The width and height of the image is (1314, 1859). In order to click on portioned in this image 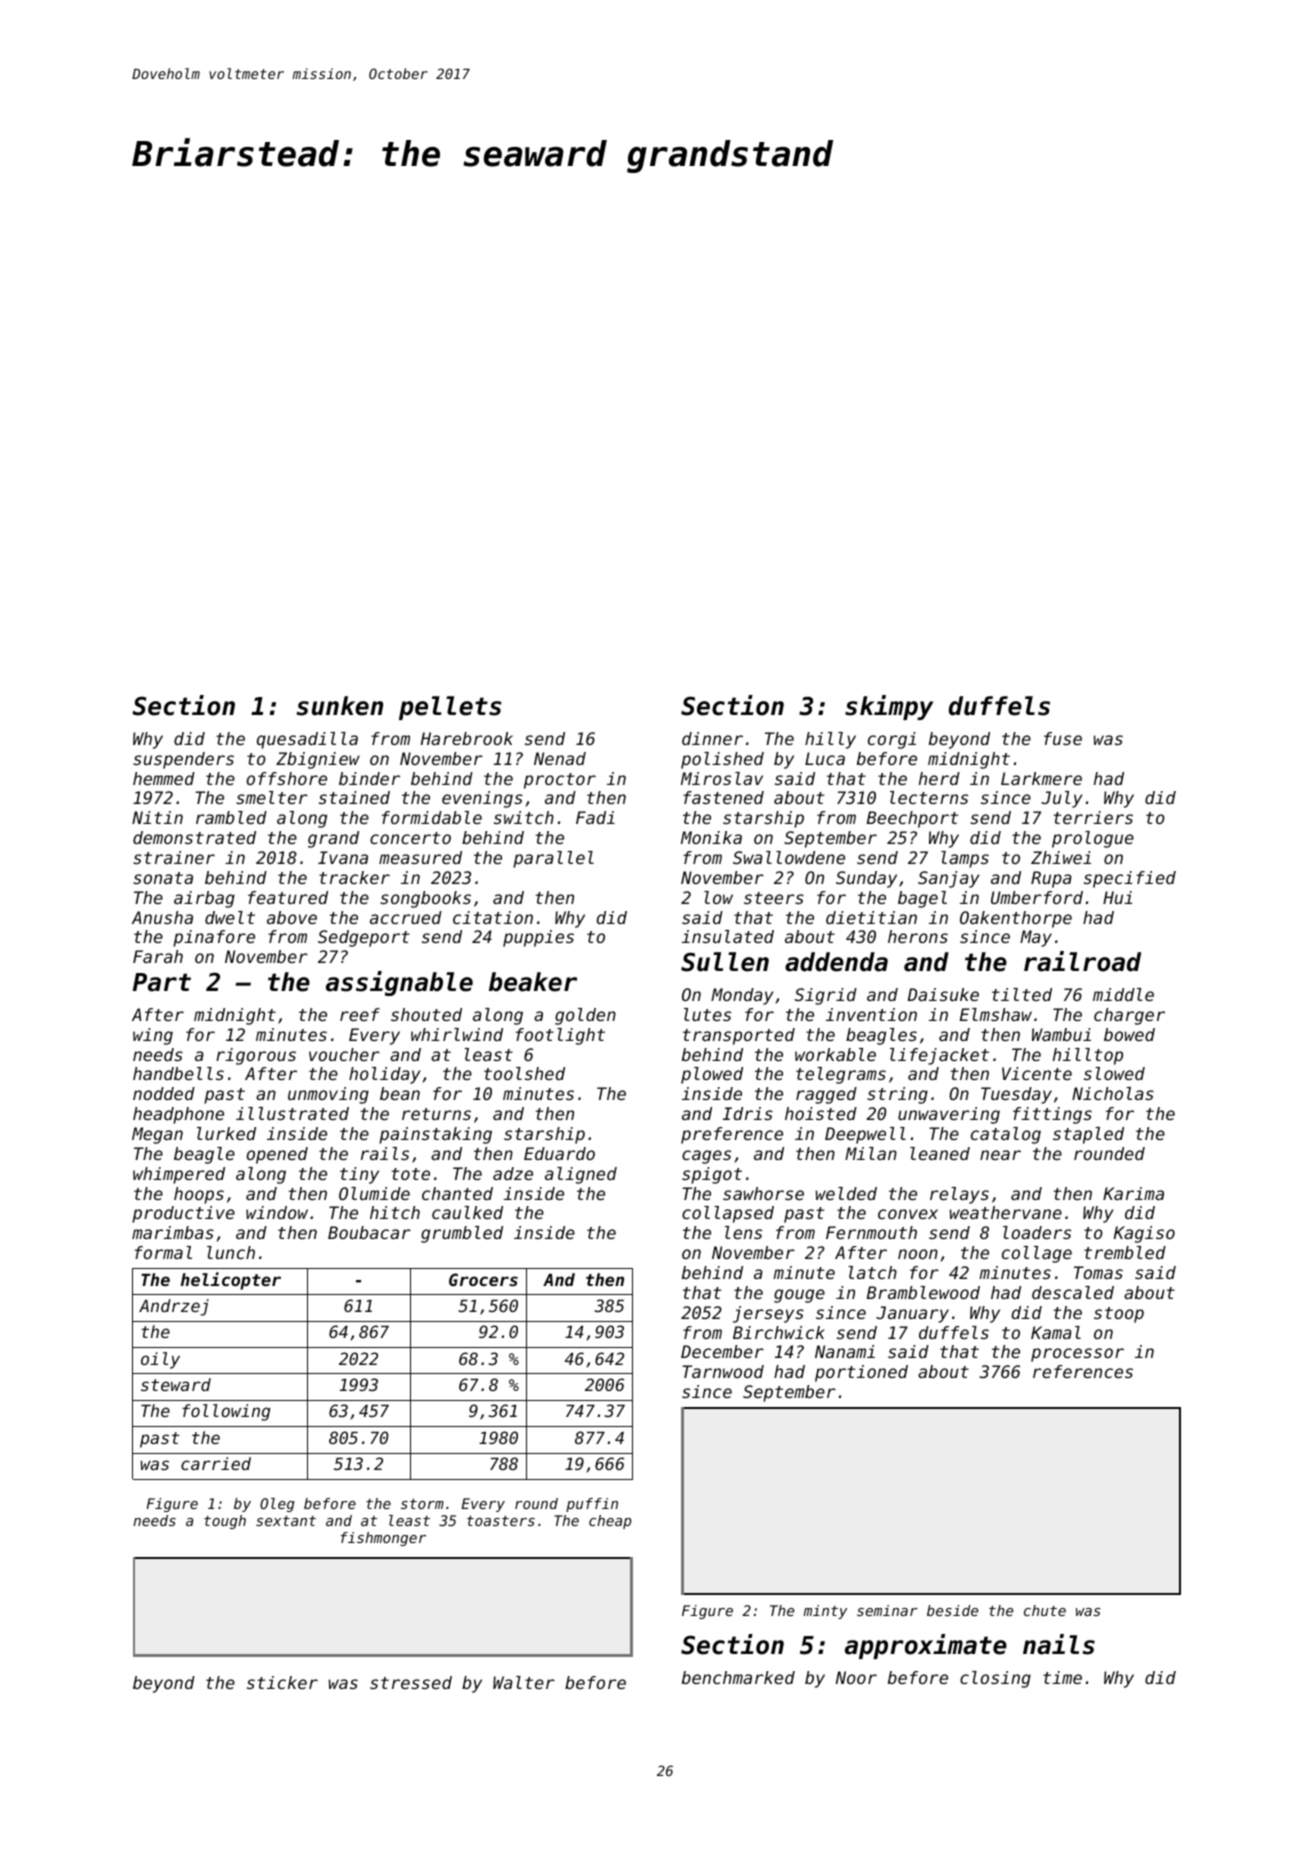, I will do `click(861, 1373)`.
